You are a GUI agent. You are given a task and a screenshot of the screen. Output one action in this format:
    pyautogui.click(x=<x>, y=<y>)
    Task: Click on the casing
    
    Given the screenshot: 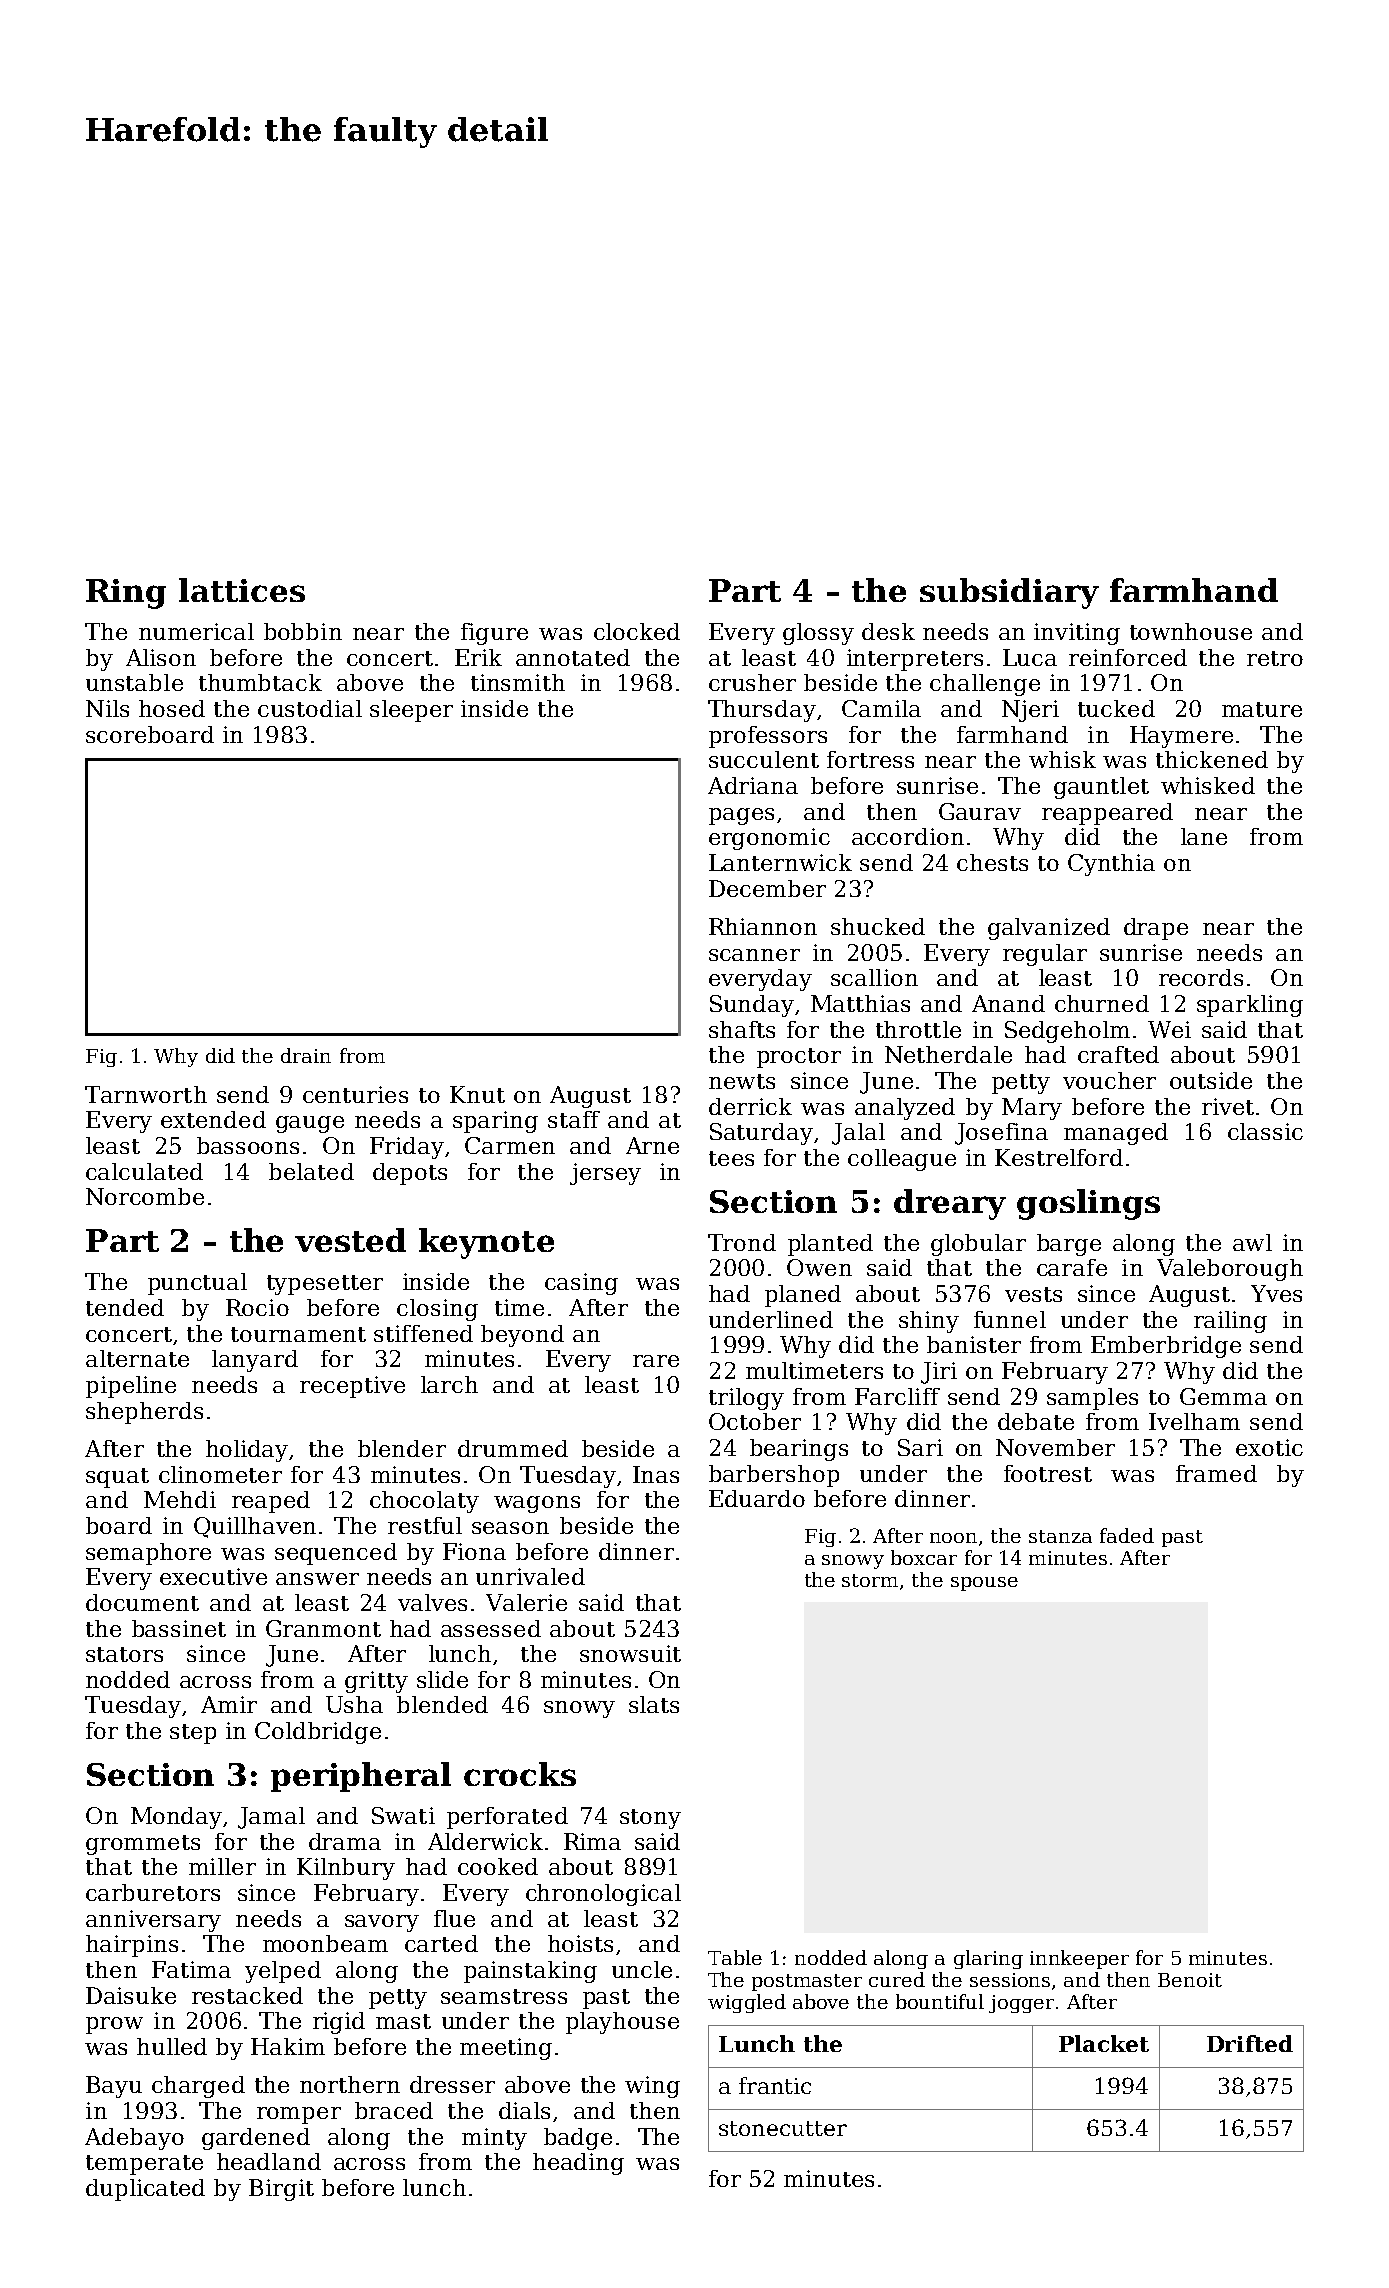 What is the action you would take?
    pyautogui.click(x=581, y=1284)
